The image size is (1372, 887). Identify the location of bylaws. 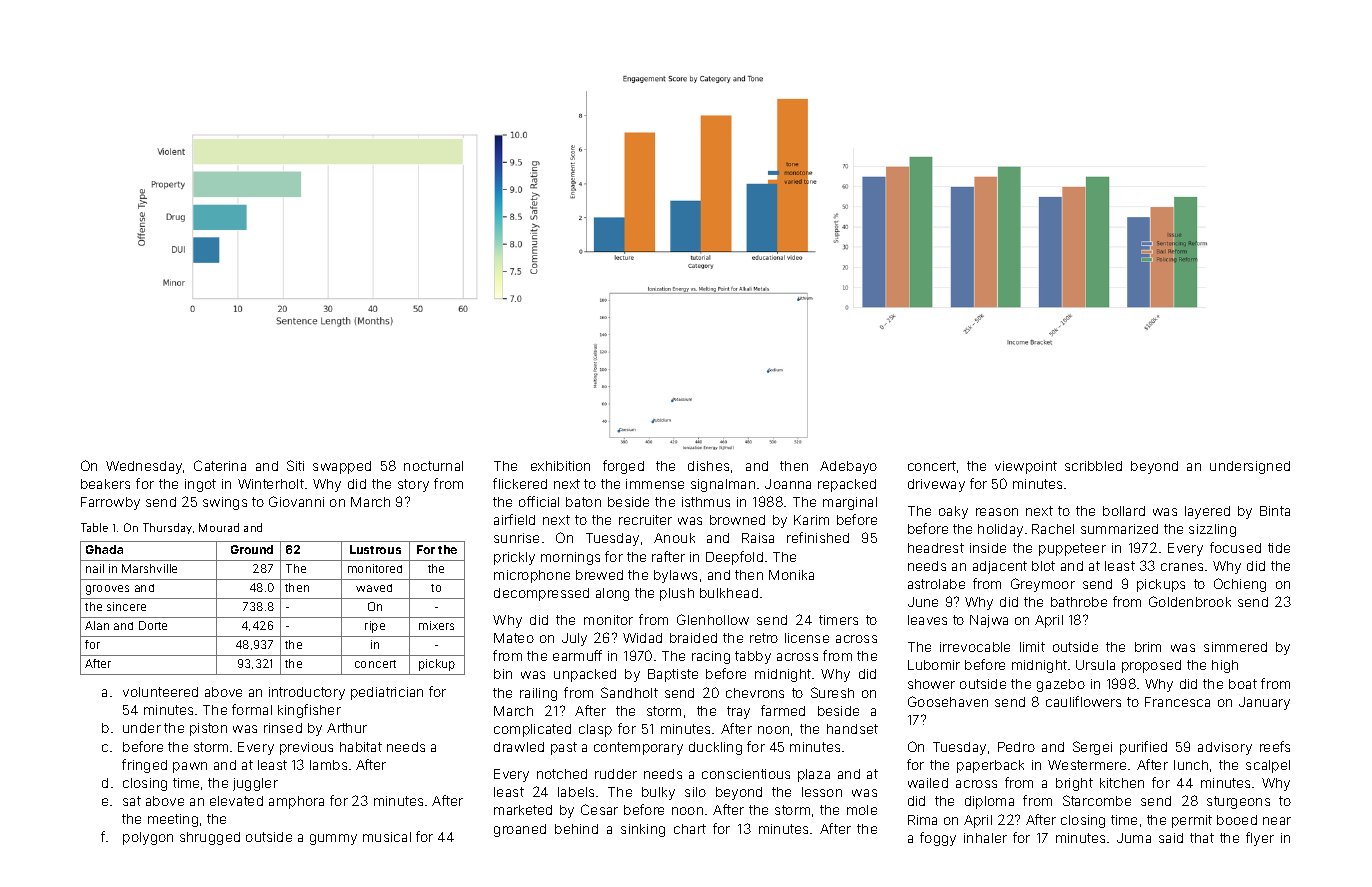
(675, 576).
